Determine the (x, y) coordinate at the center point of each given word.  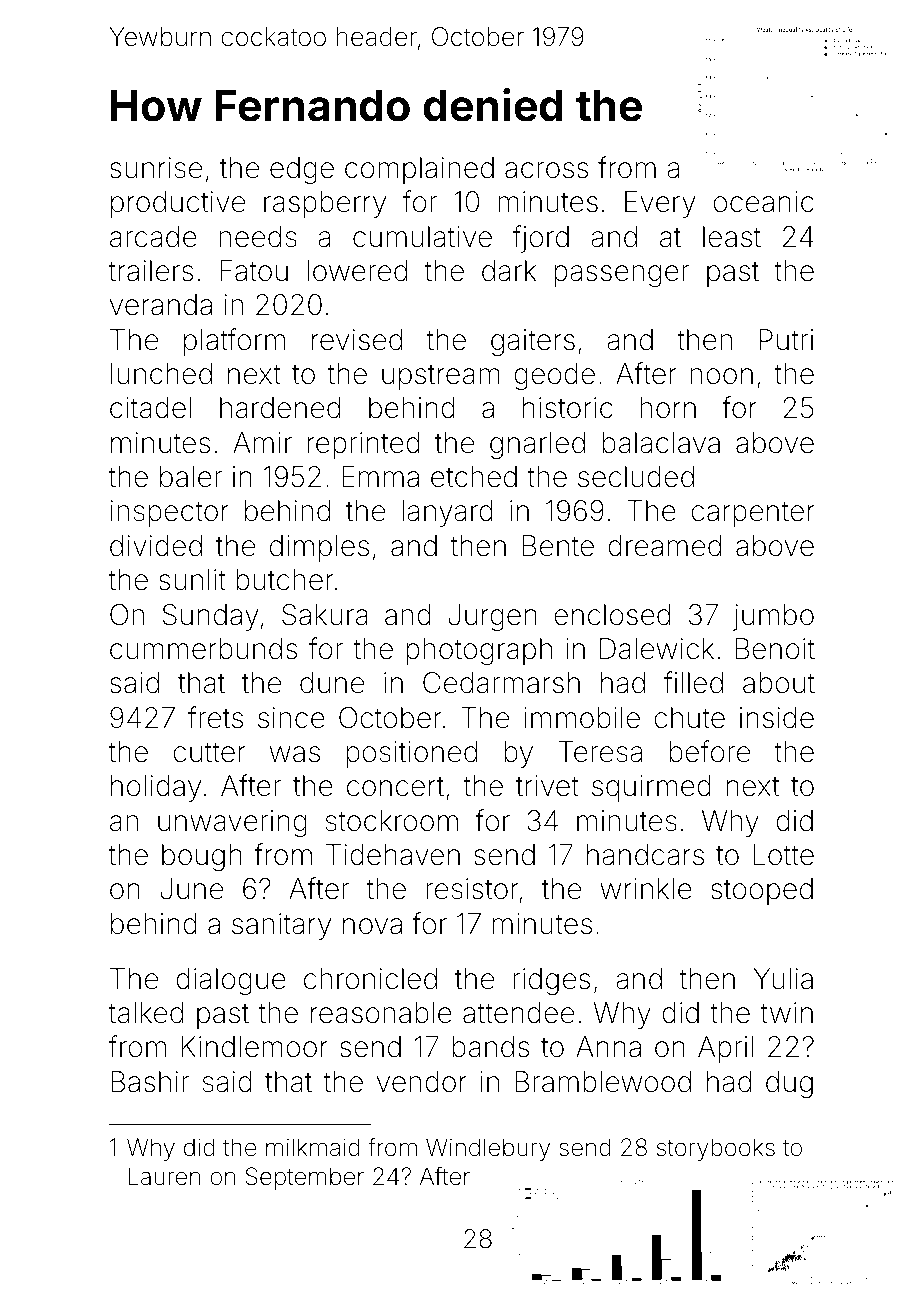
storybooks (716, 1149)
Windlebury (488, 1149)
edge (302, 170)
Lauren (164, 1176)
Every (660, 204)
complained (419, 170)
